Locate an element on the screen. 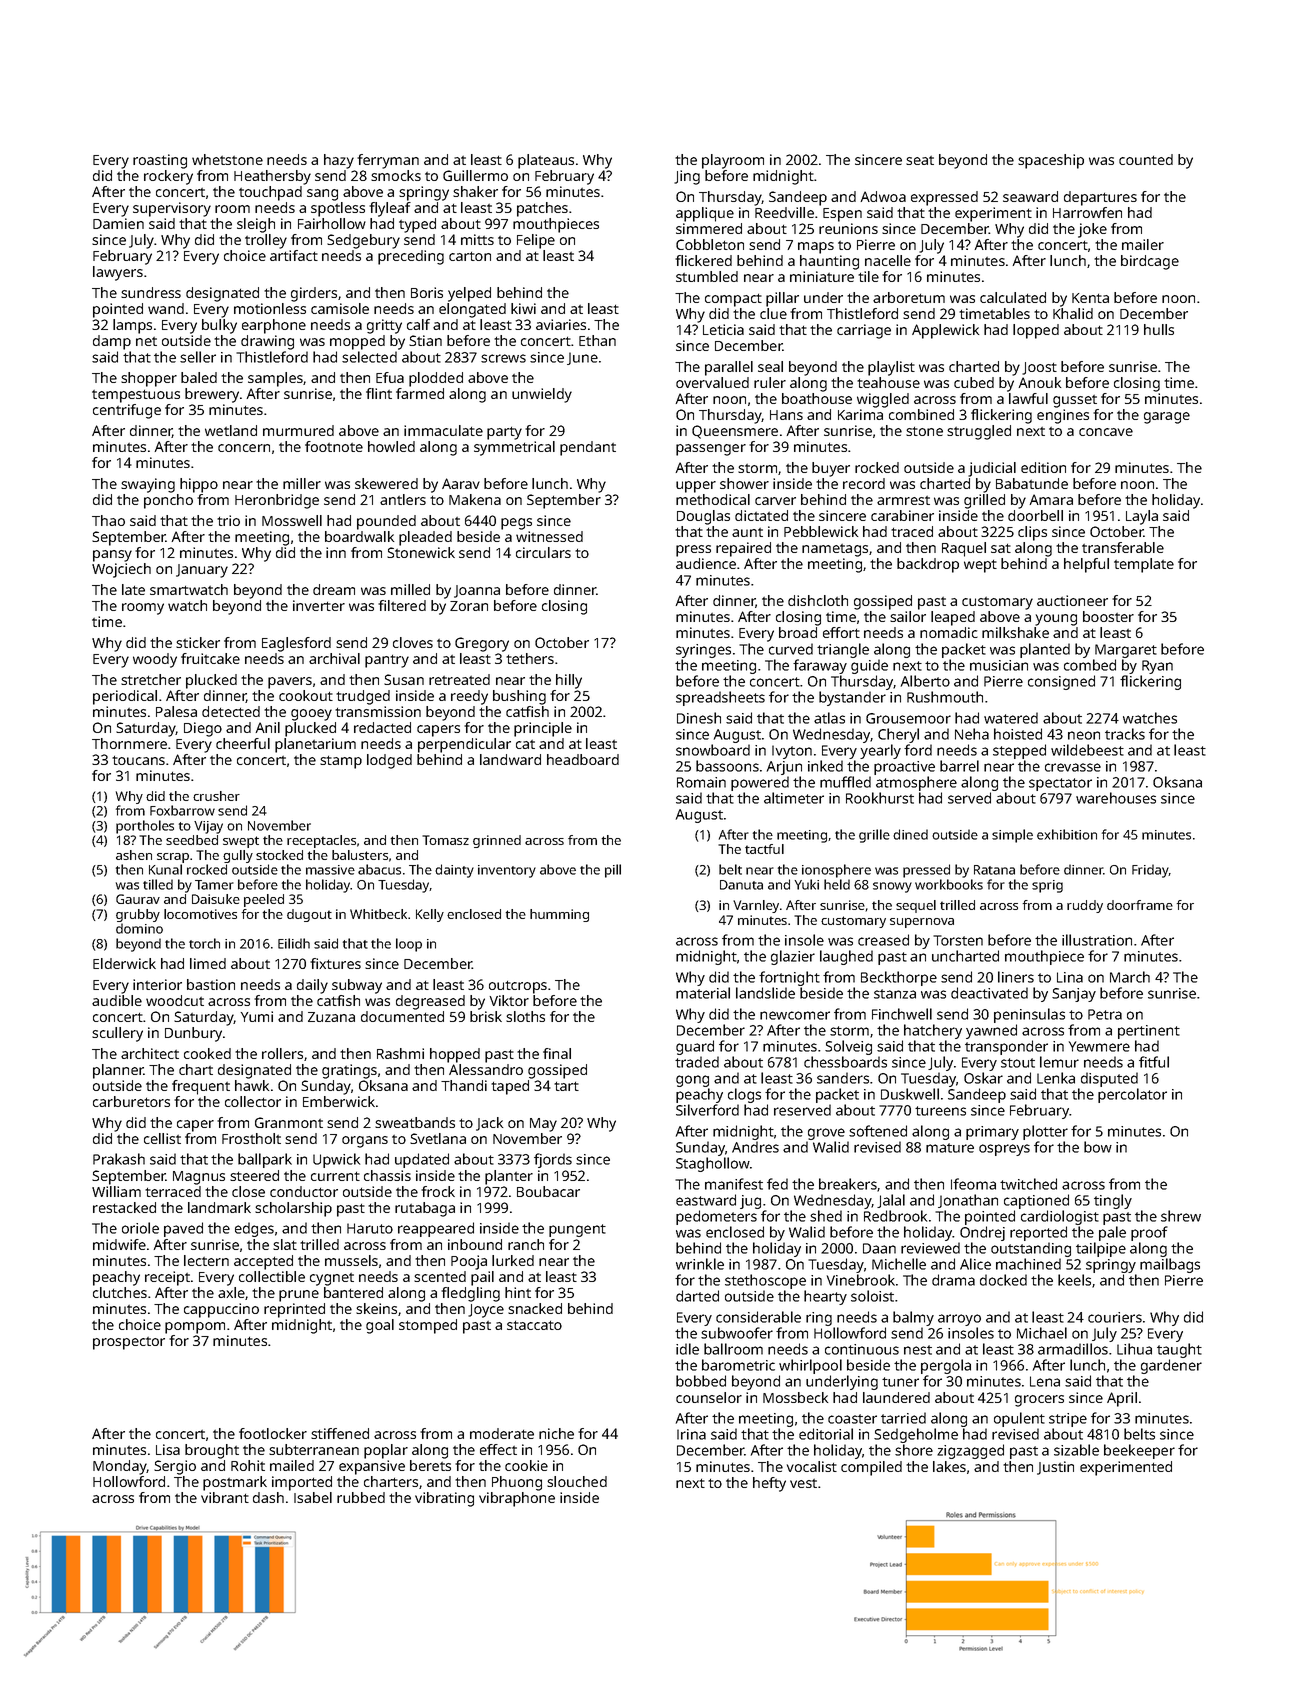  goal is located at coordinates (380, 1326).
